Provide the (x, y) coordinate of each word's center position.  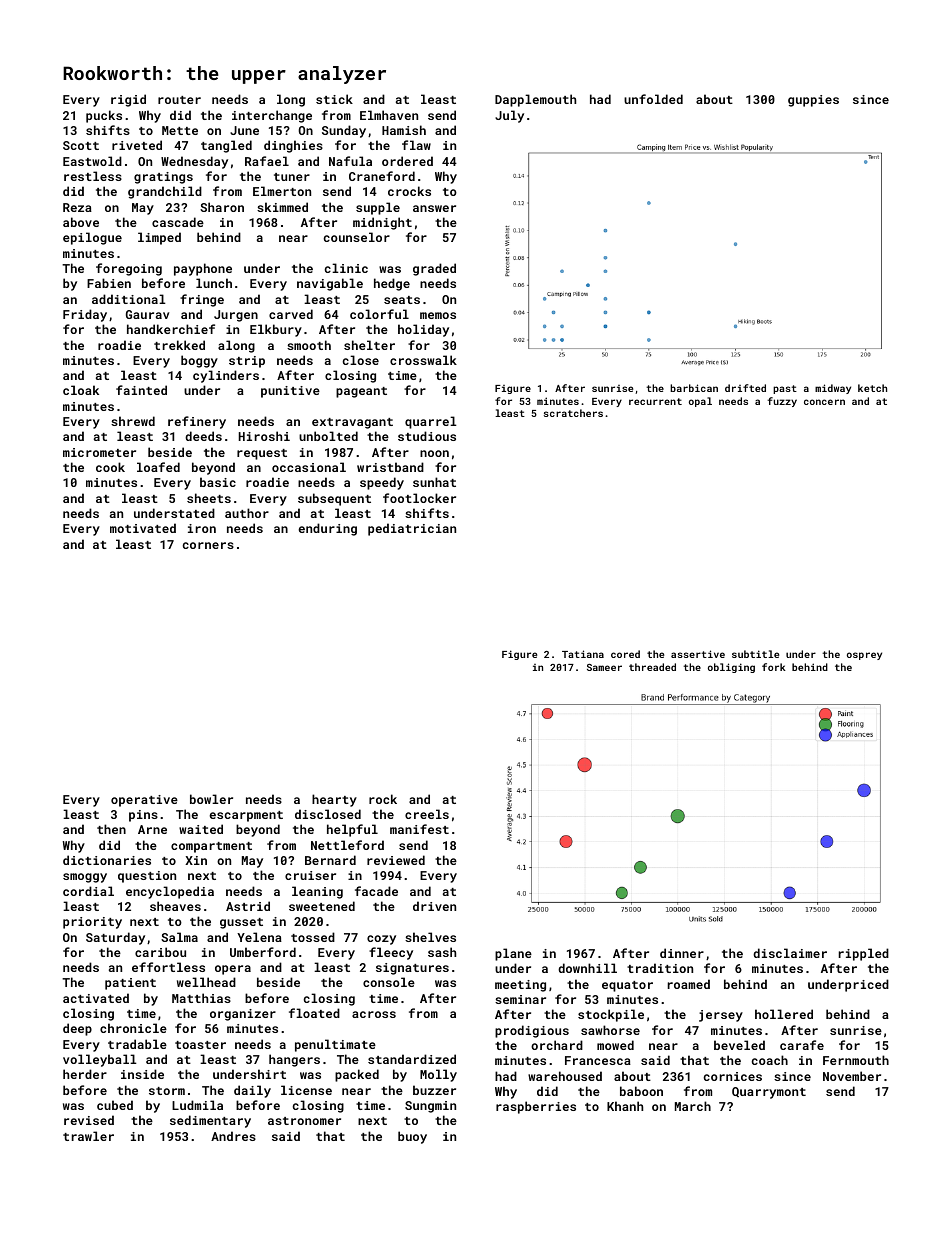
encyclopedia (170, 892)
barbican (694, 388)
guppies (813, 101)
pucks (104, 116)
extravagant (352, 423)
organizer (243, 1015)
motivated (143, 528)
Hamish (404, 130)
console (389, 982)
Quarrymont (769, 1093)
